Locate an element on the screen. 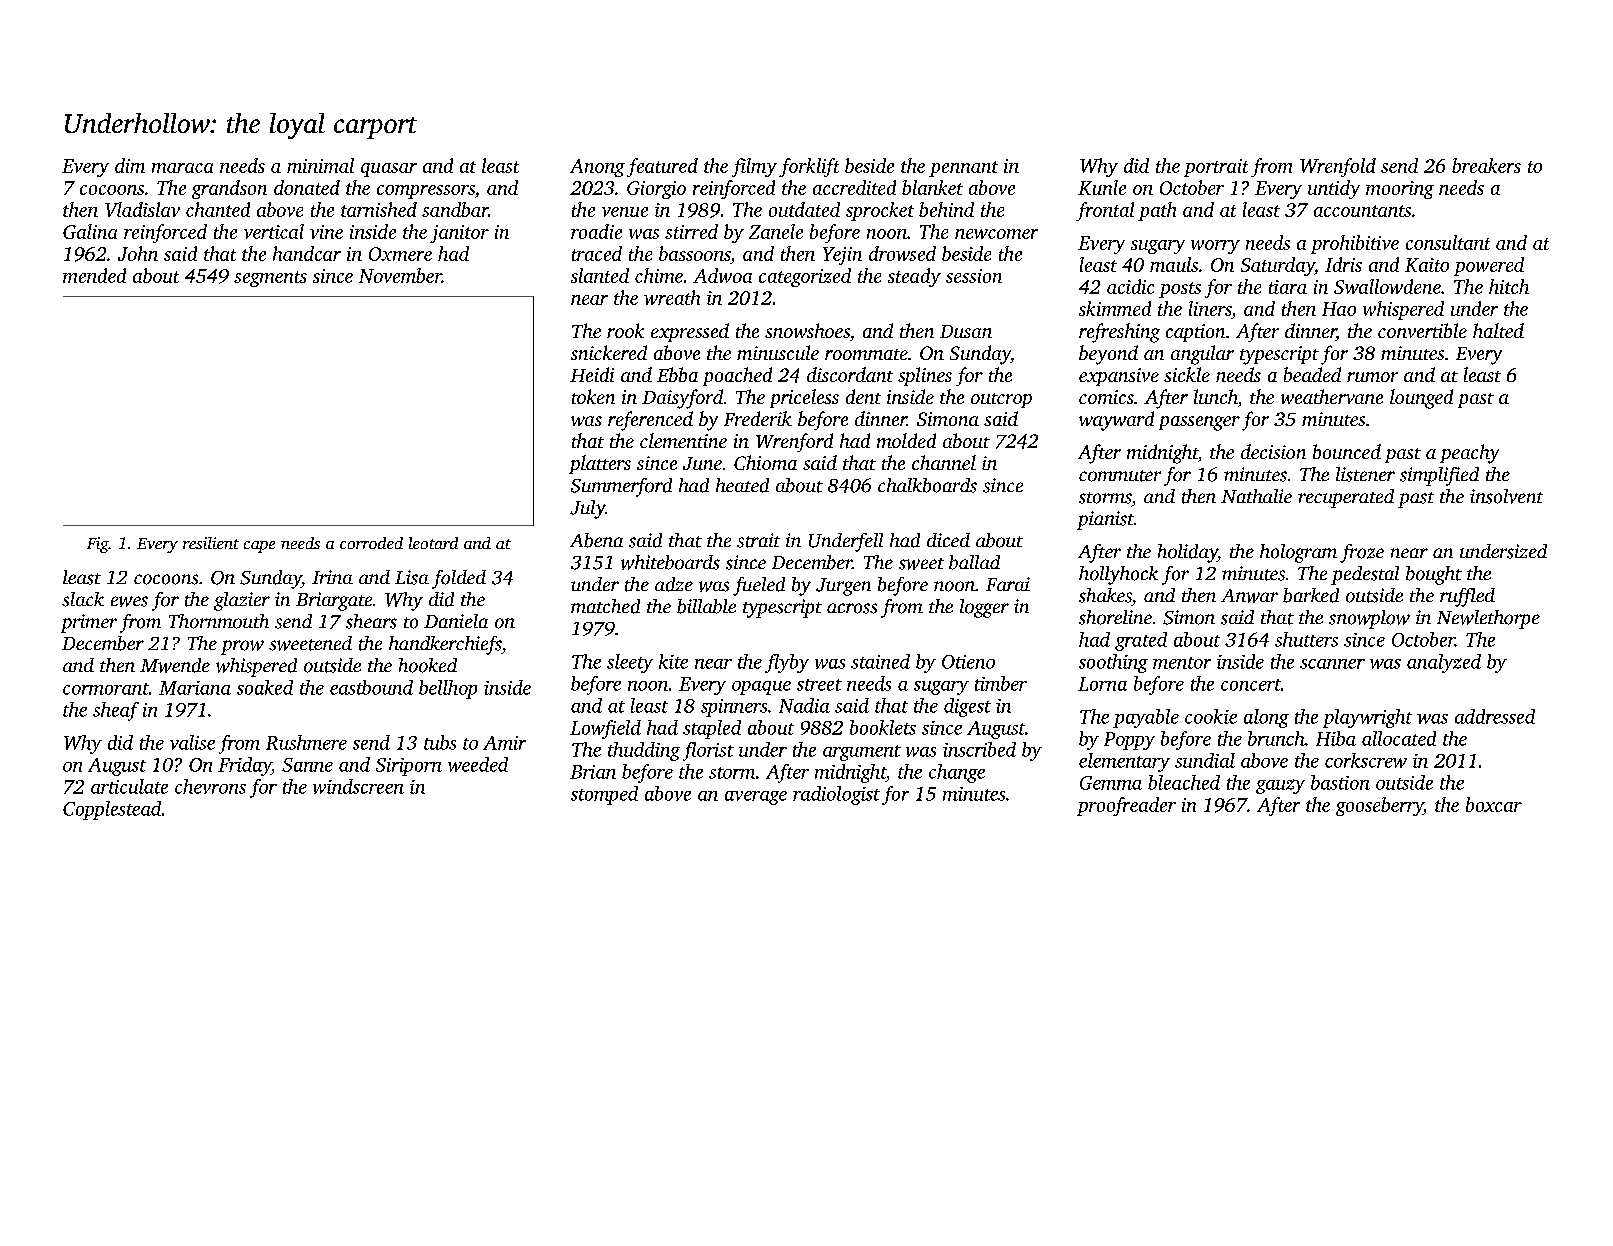  windscreen is located at coordinates (358, 786).
